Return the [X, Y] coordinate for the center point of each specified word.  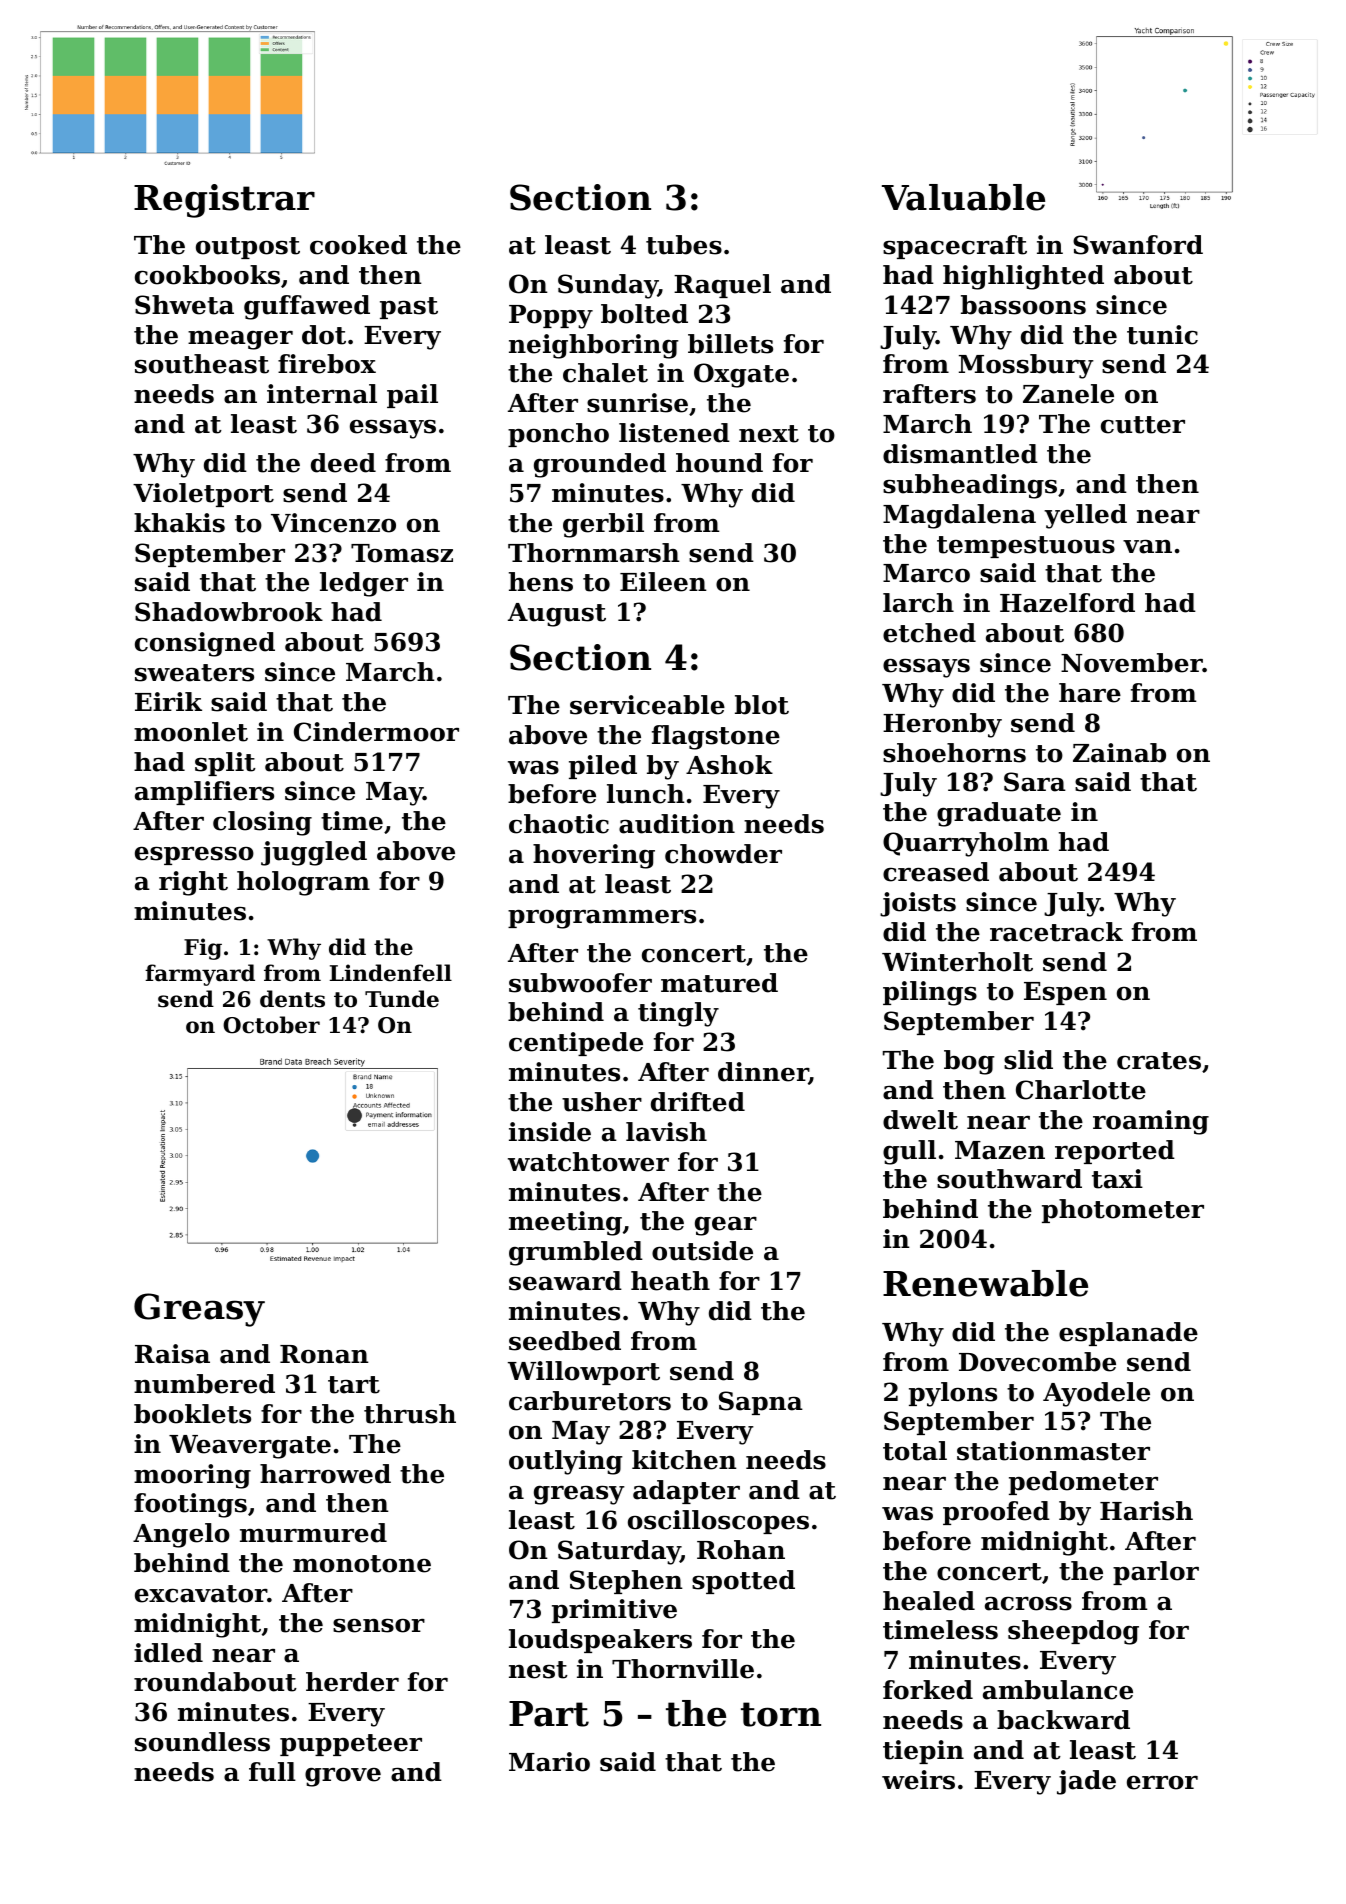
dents [292, 999]
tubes [684, 245]
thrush [410, 1414]
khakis [179, 523]
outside [702, 1251]
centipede [576, 1044]
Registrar [224, 201]
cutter [1143, 425]
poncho [558, 435]
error [1162, 1783]
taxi [1117, 1179]
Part [549, 1714]
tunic [1162, 335]
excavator [201, 1594]
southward [1009, 1179]
